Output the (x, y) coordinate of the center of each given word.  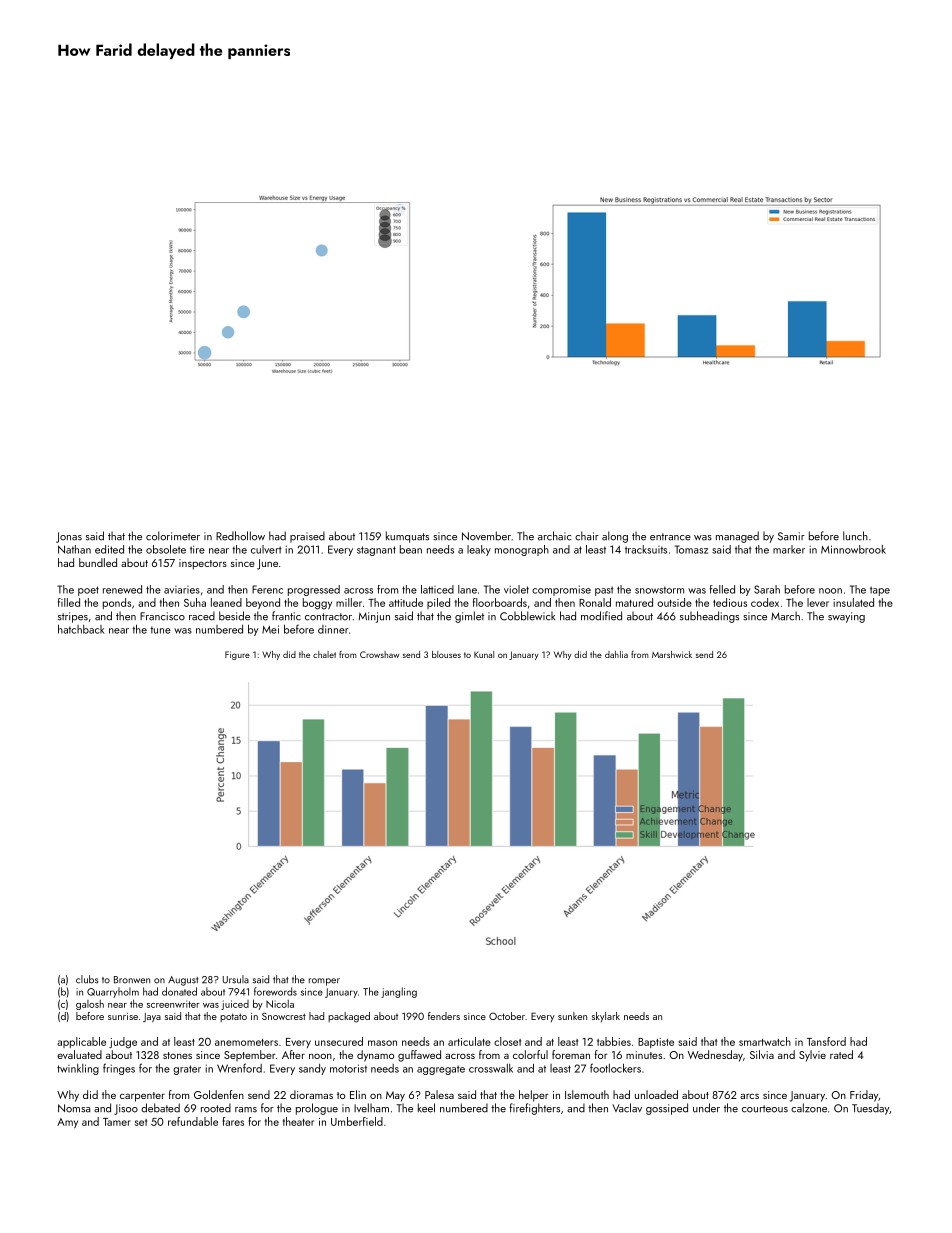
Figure (237, 655)
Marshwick (672, 654)
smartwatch (765, 1041)
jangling (399, 992)
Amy (67, 1123)
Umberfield (357, 1121)
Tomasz (691, 549)
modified (601, 616)
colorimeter (173, 536)
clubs (87, 979)
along (615, 537)
